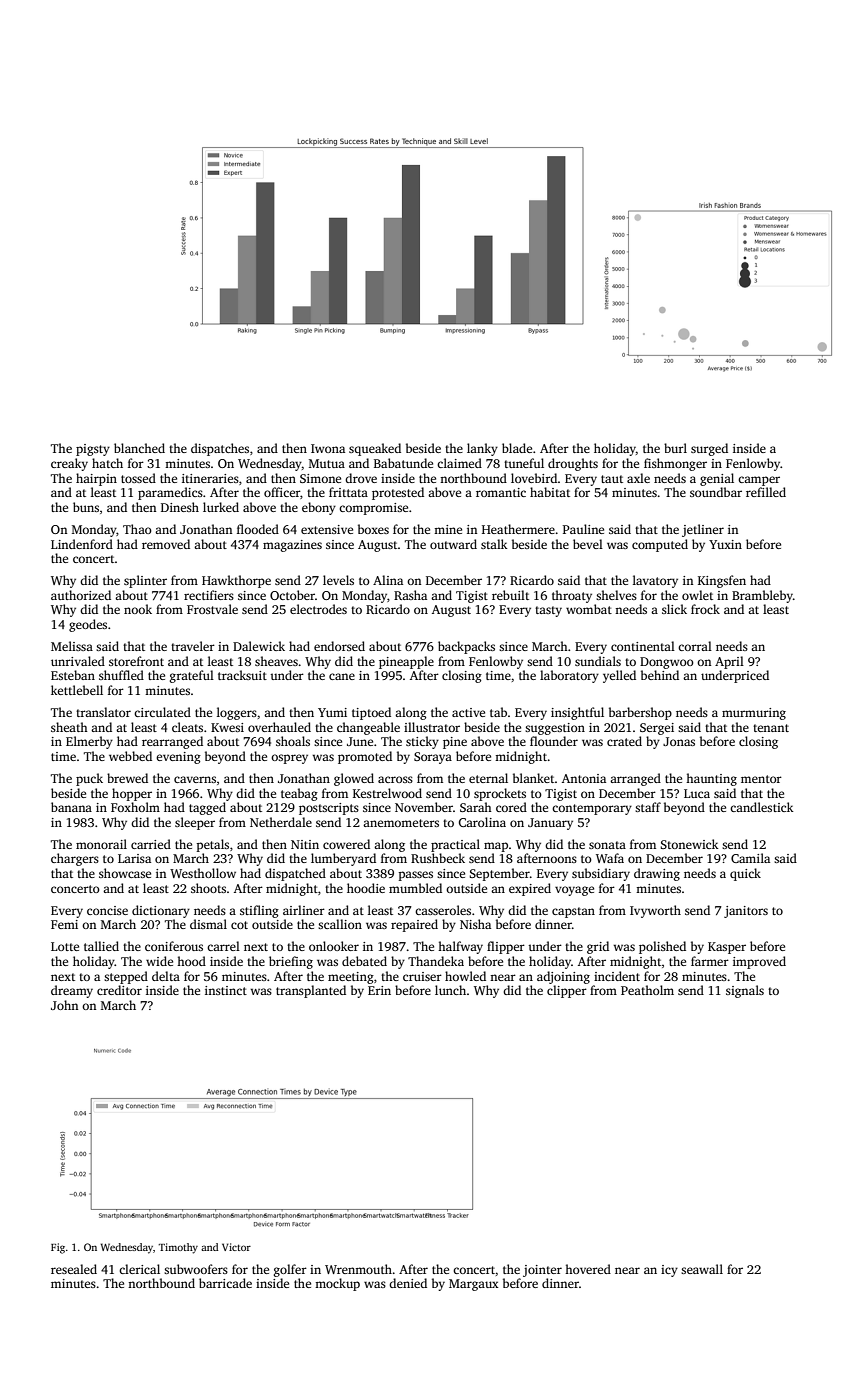 The image size is (849, 1400). What do you see at coordinates (101, 844) in the page?
I see `monorail` at bounding box center [101, 844].
